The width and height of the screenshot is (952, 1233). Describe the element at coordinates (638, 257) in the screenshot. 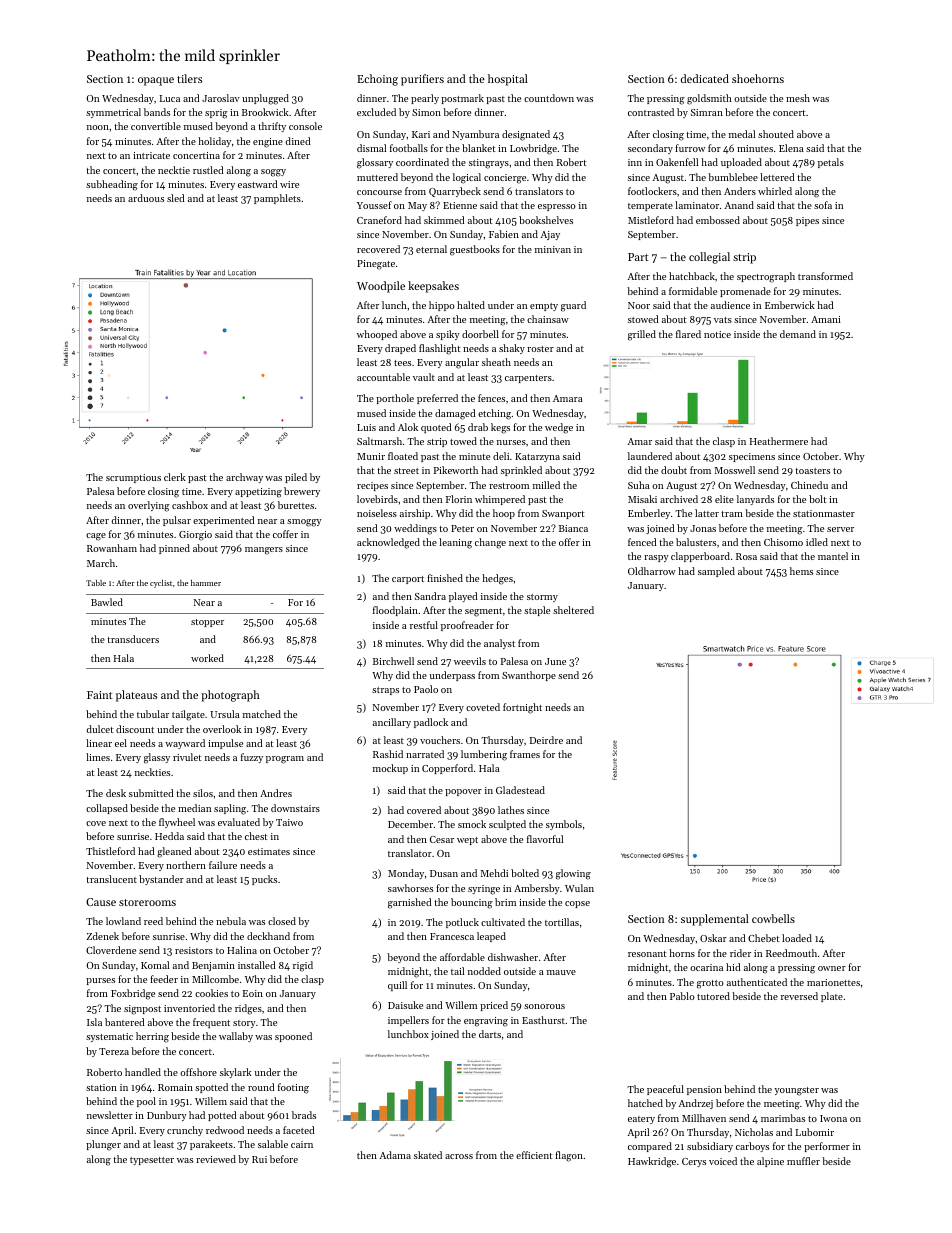

I see `Part` at that location.
